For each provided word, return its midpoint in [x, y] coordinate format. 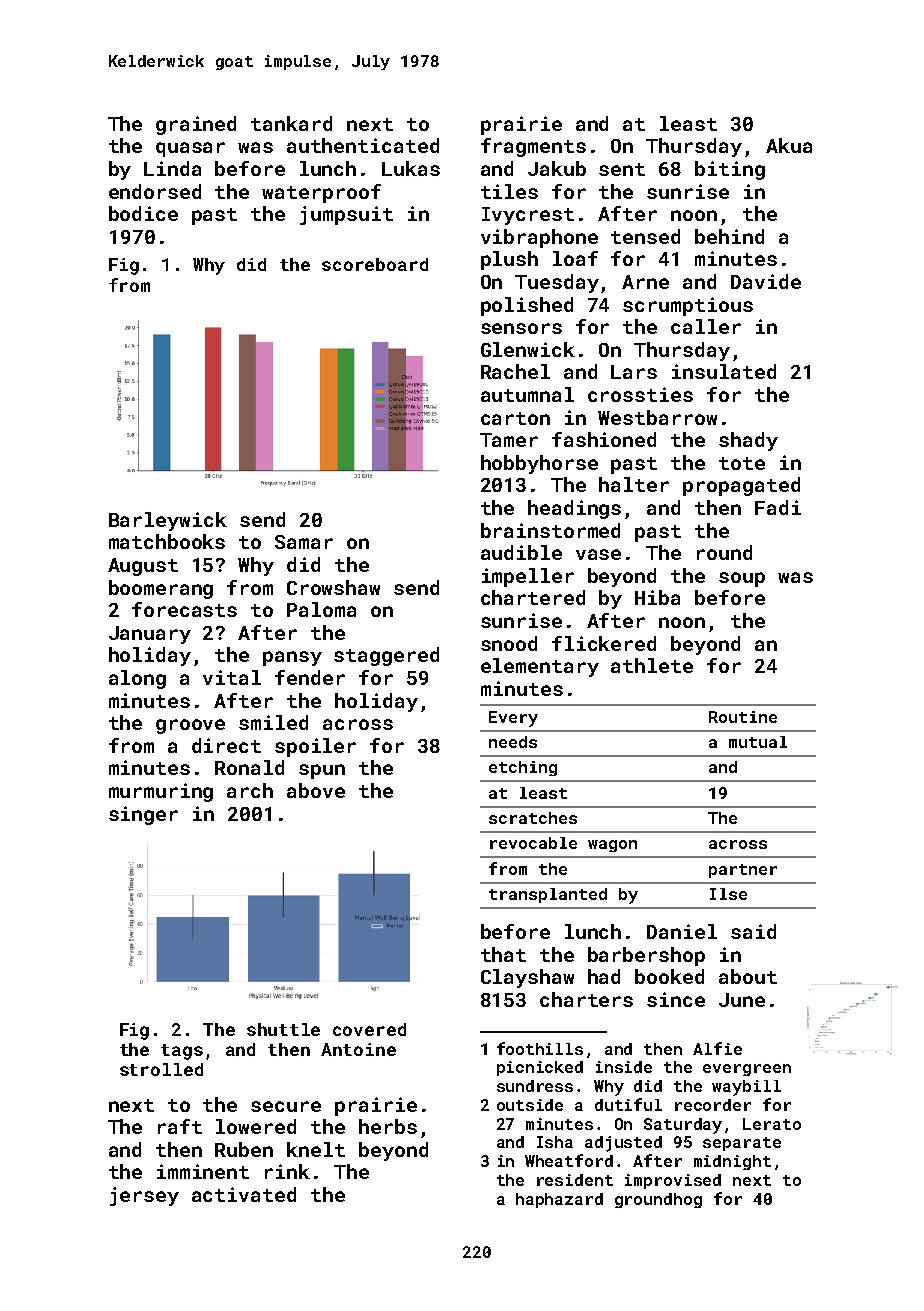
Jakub [557, 168]
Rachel [515, 371]
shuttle [283, 1029]
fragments [533, 147]
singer [143, 815]
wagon [612, 846]
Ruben [244, 1149]
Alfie [717, 1048]
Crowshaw [333, 587]
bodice [143, 213]
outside [530, 1105]
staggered [386, 656]
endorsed [155, 191]
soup [742, 579]
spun [322, 771]
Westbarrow [657, 417]
